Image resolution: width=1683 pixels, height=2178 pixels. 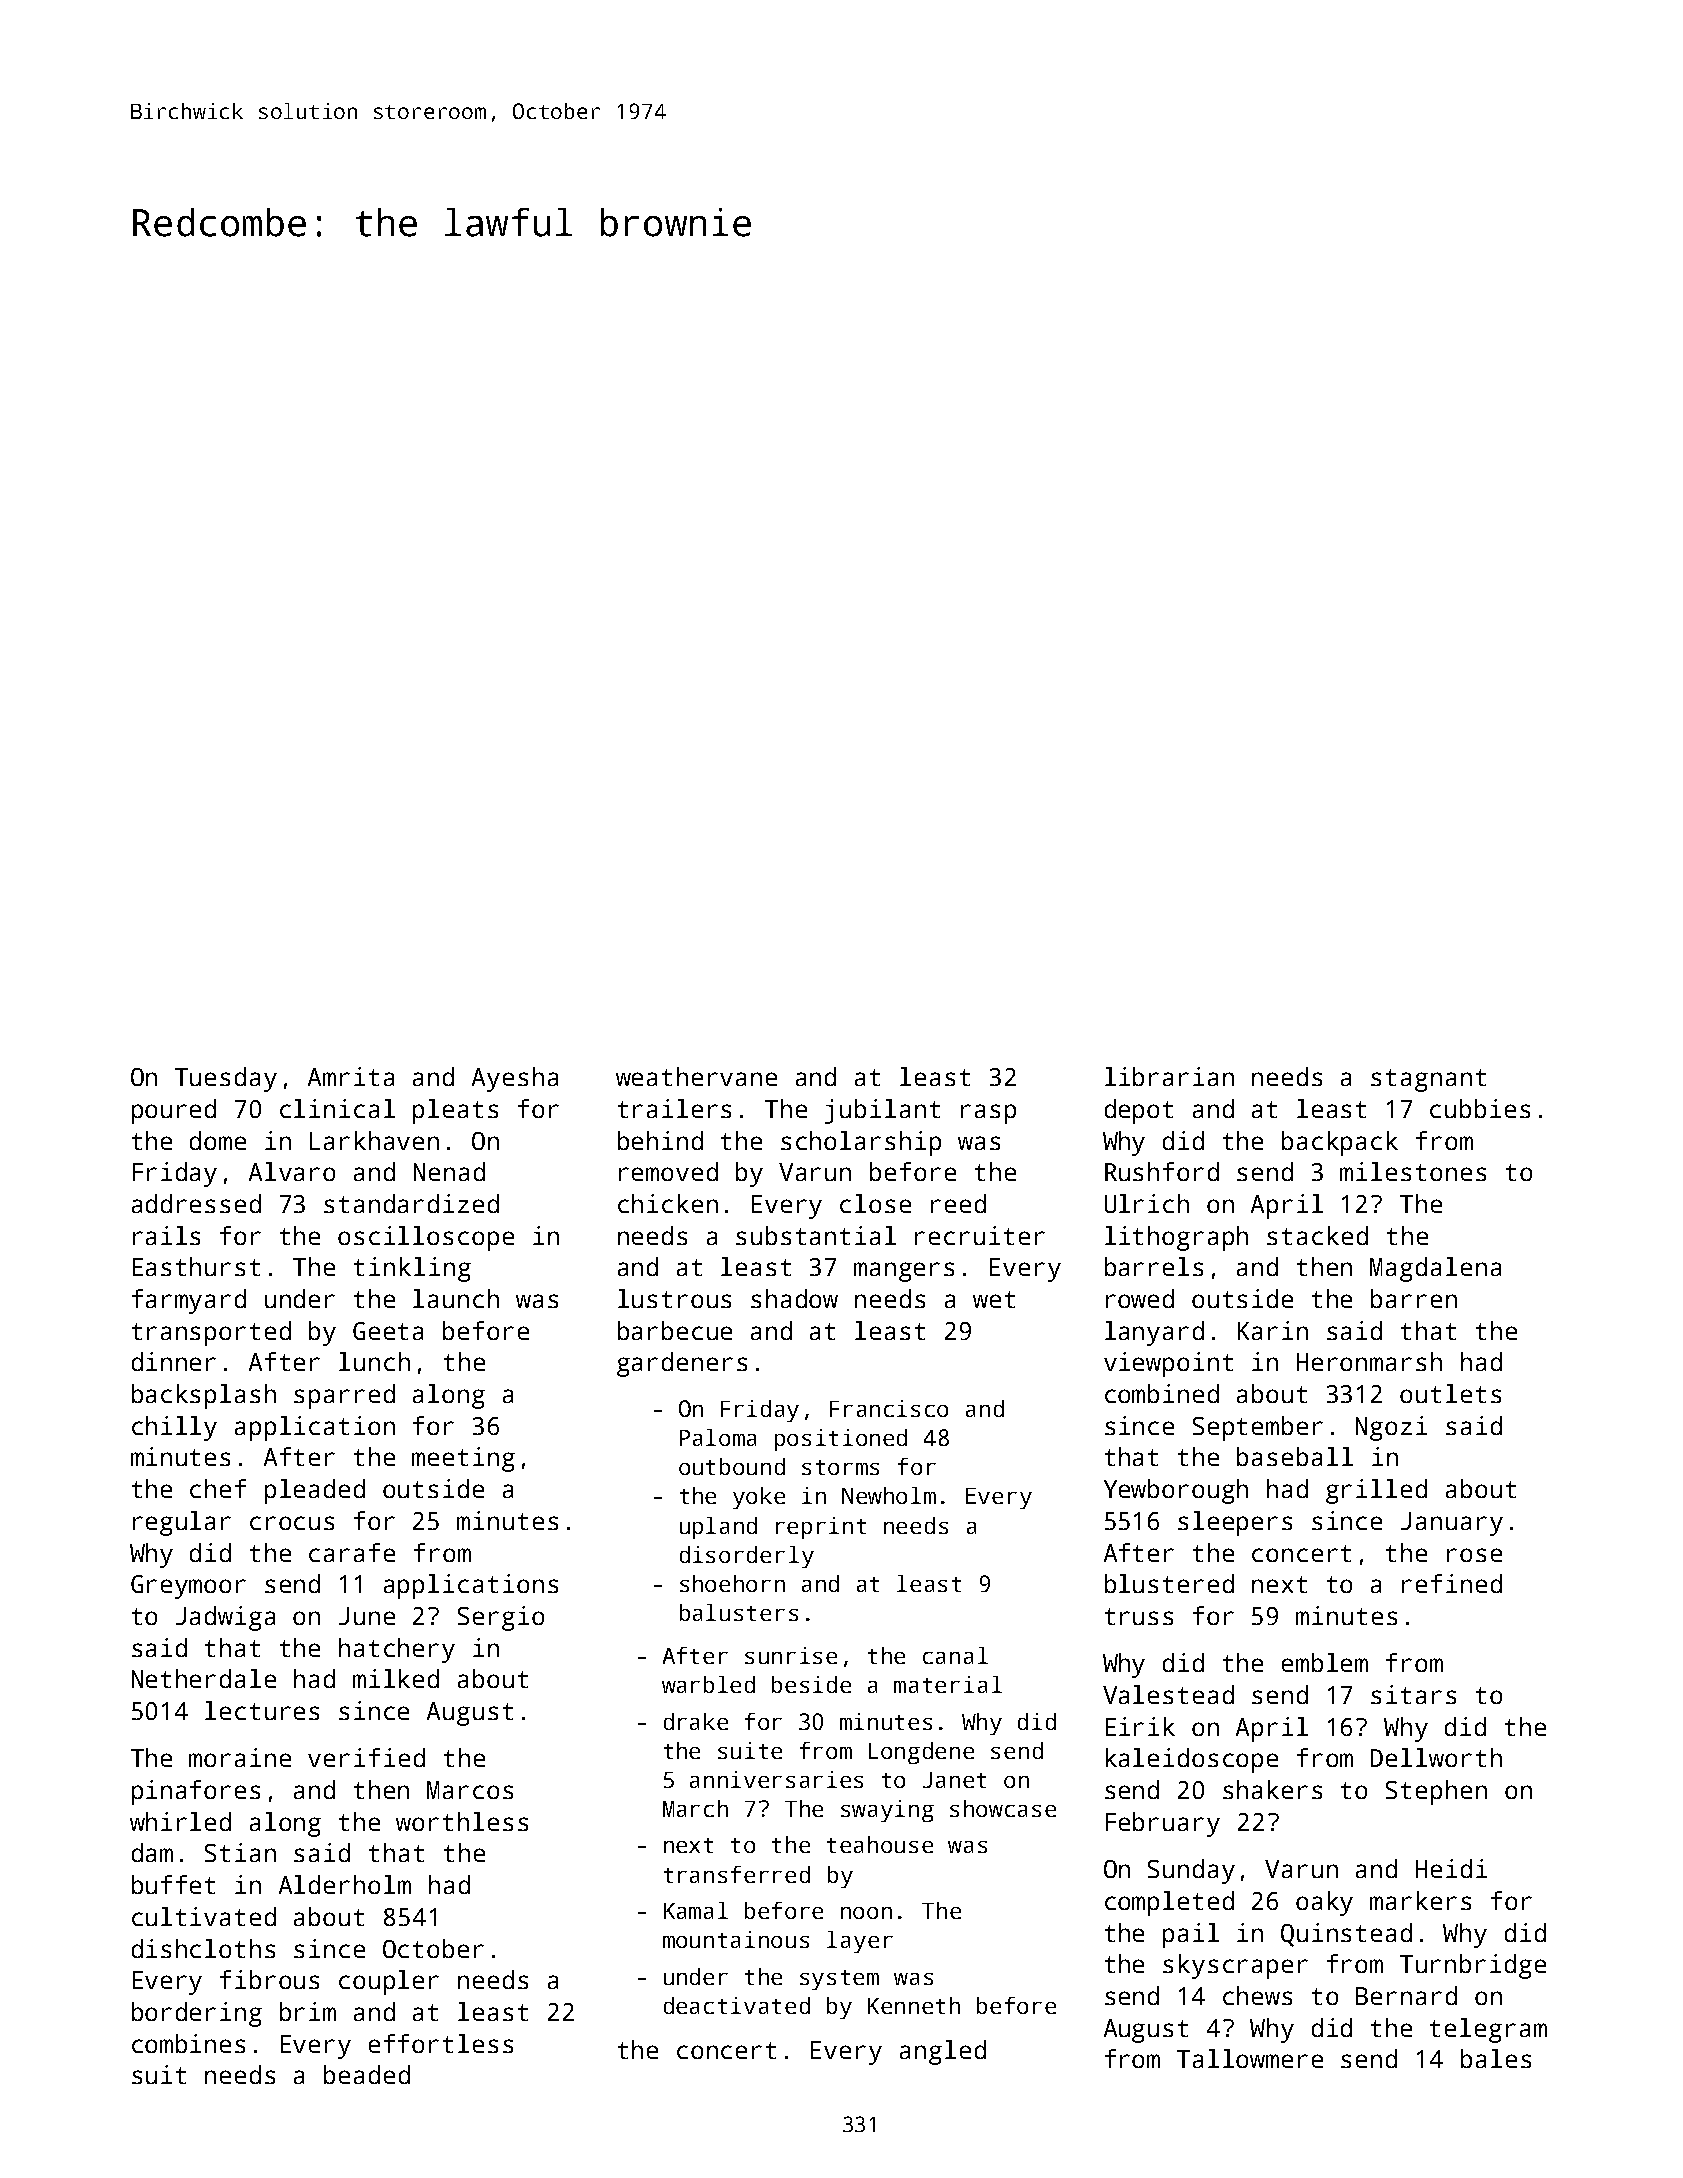 I want to click on regular, so click(x=182, y=1523).
